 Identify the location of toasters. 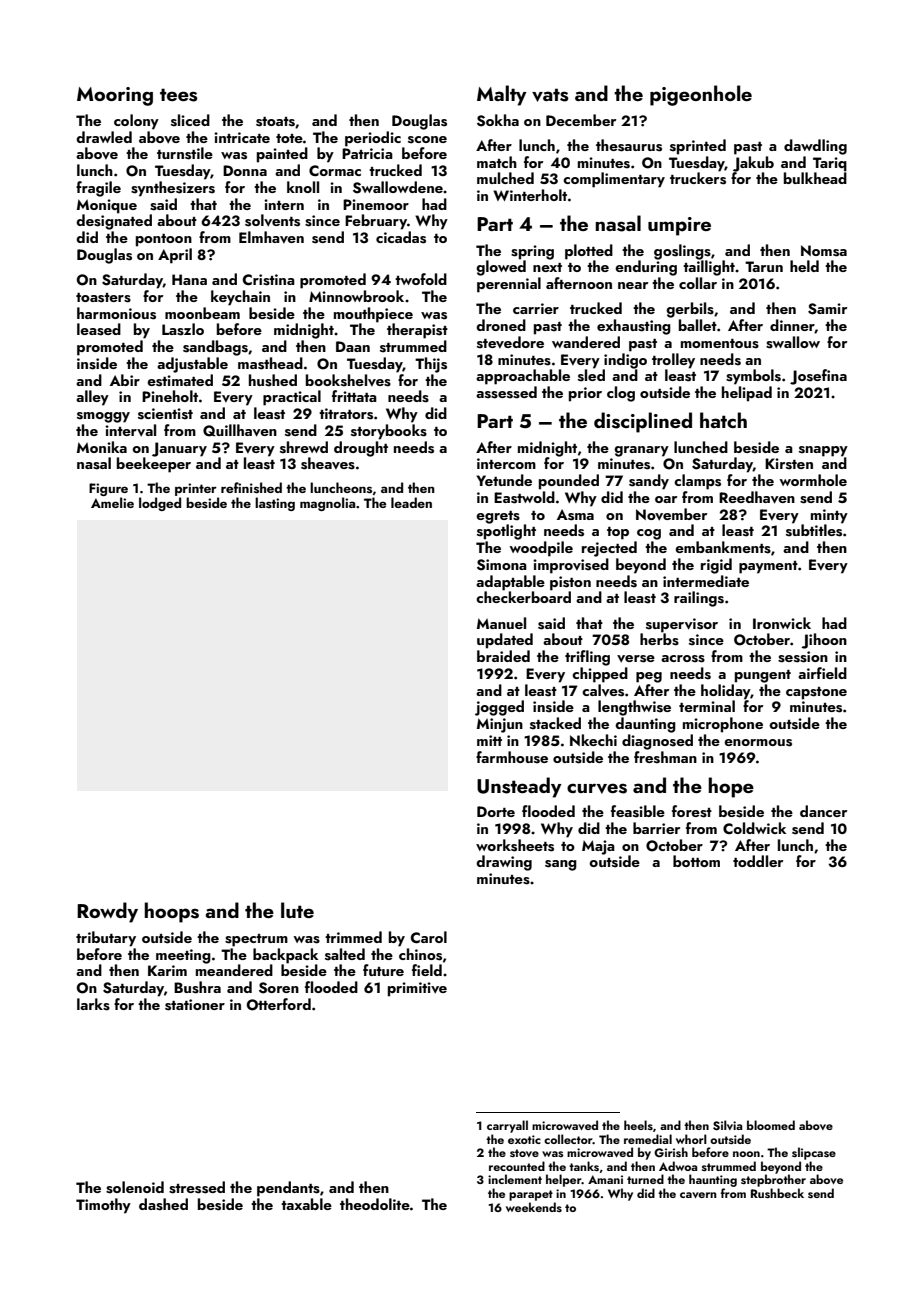
(103, 298).
